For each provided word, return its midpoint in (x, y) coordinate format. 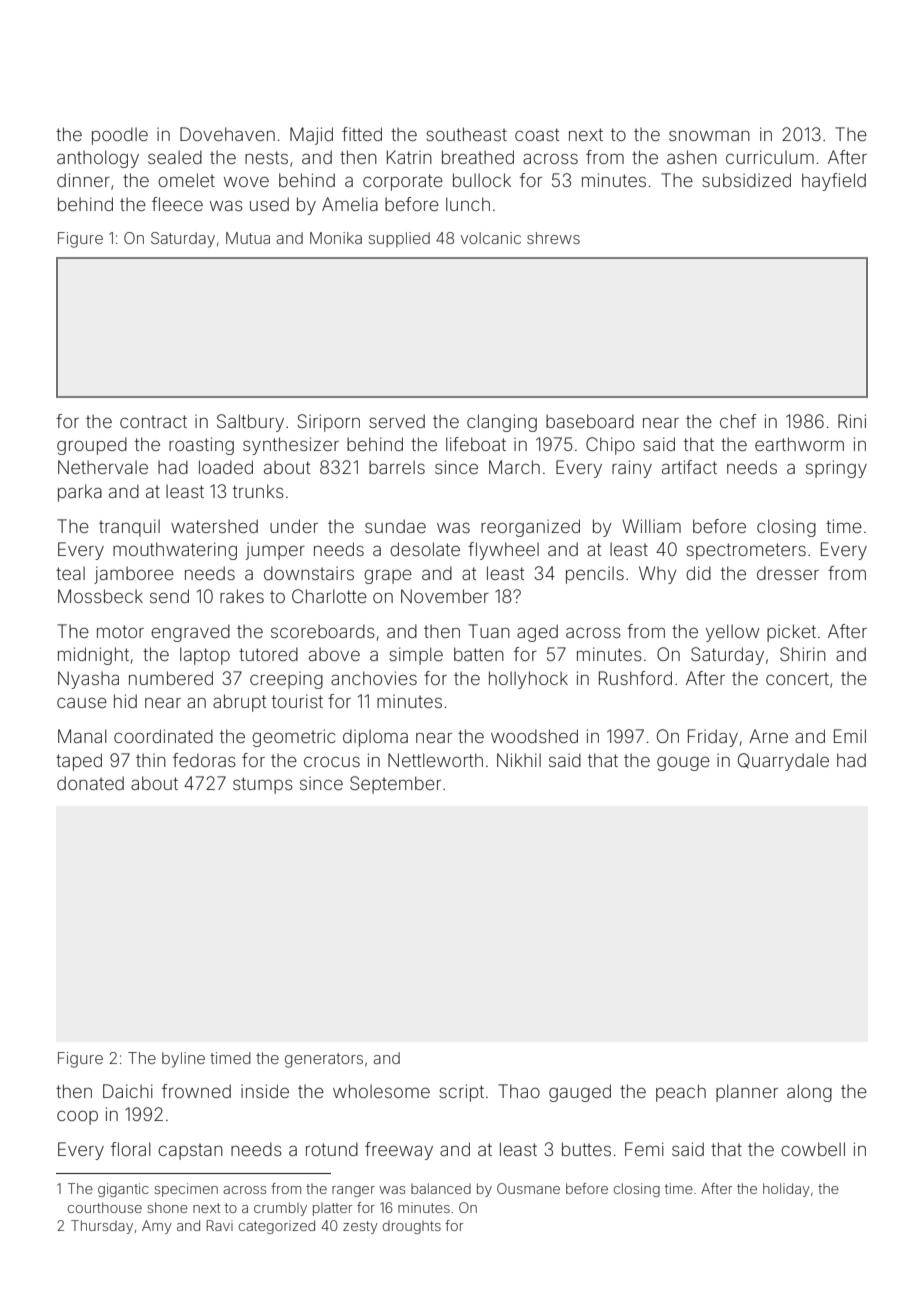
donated (90, 783)
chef (738, 421)
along (809, 1093)
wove (246, 182)
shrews (553, 238)
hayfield (834, 182)
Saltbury (250, 423)
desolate (425, 549)
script (461, 1093)
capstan (190, 1151)
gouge (683, 763)
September (395, 785)
